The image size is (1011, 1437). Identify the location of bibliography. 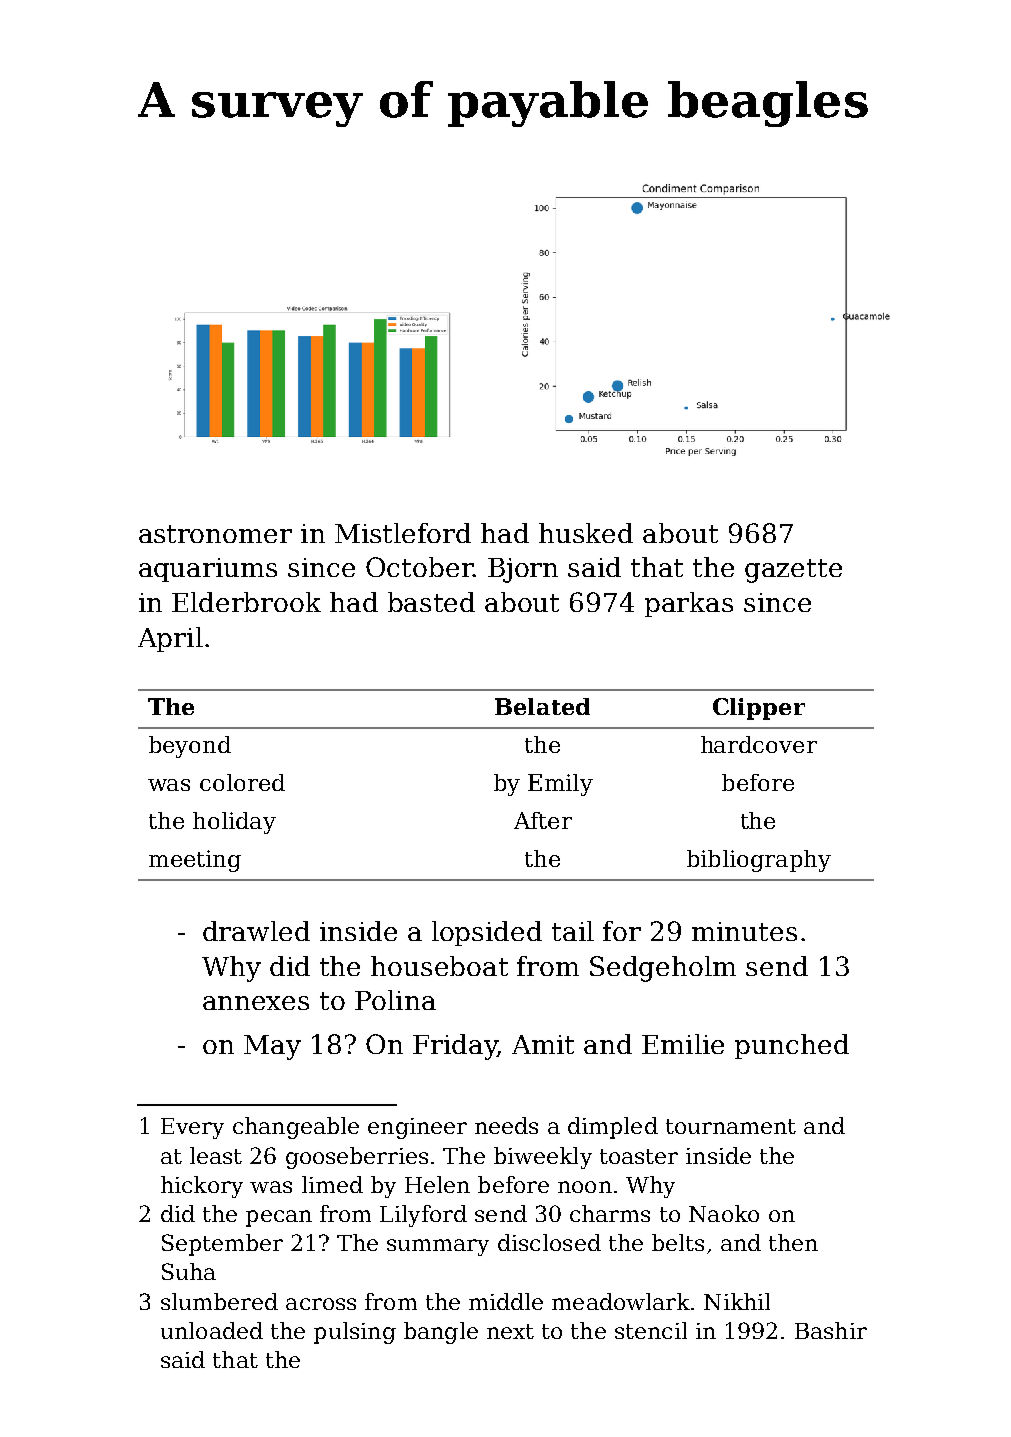
(759, 861).
